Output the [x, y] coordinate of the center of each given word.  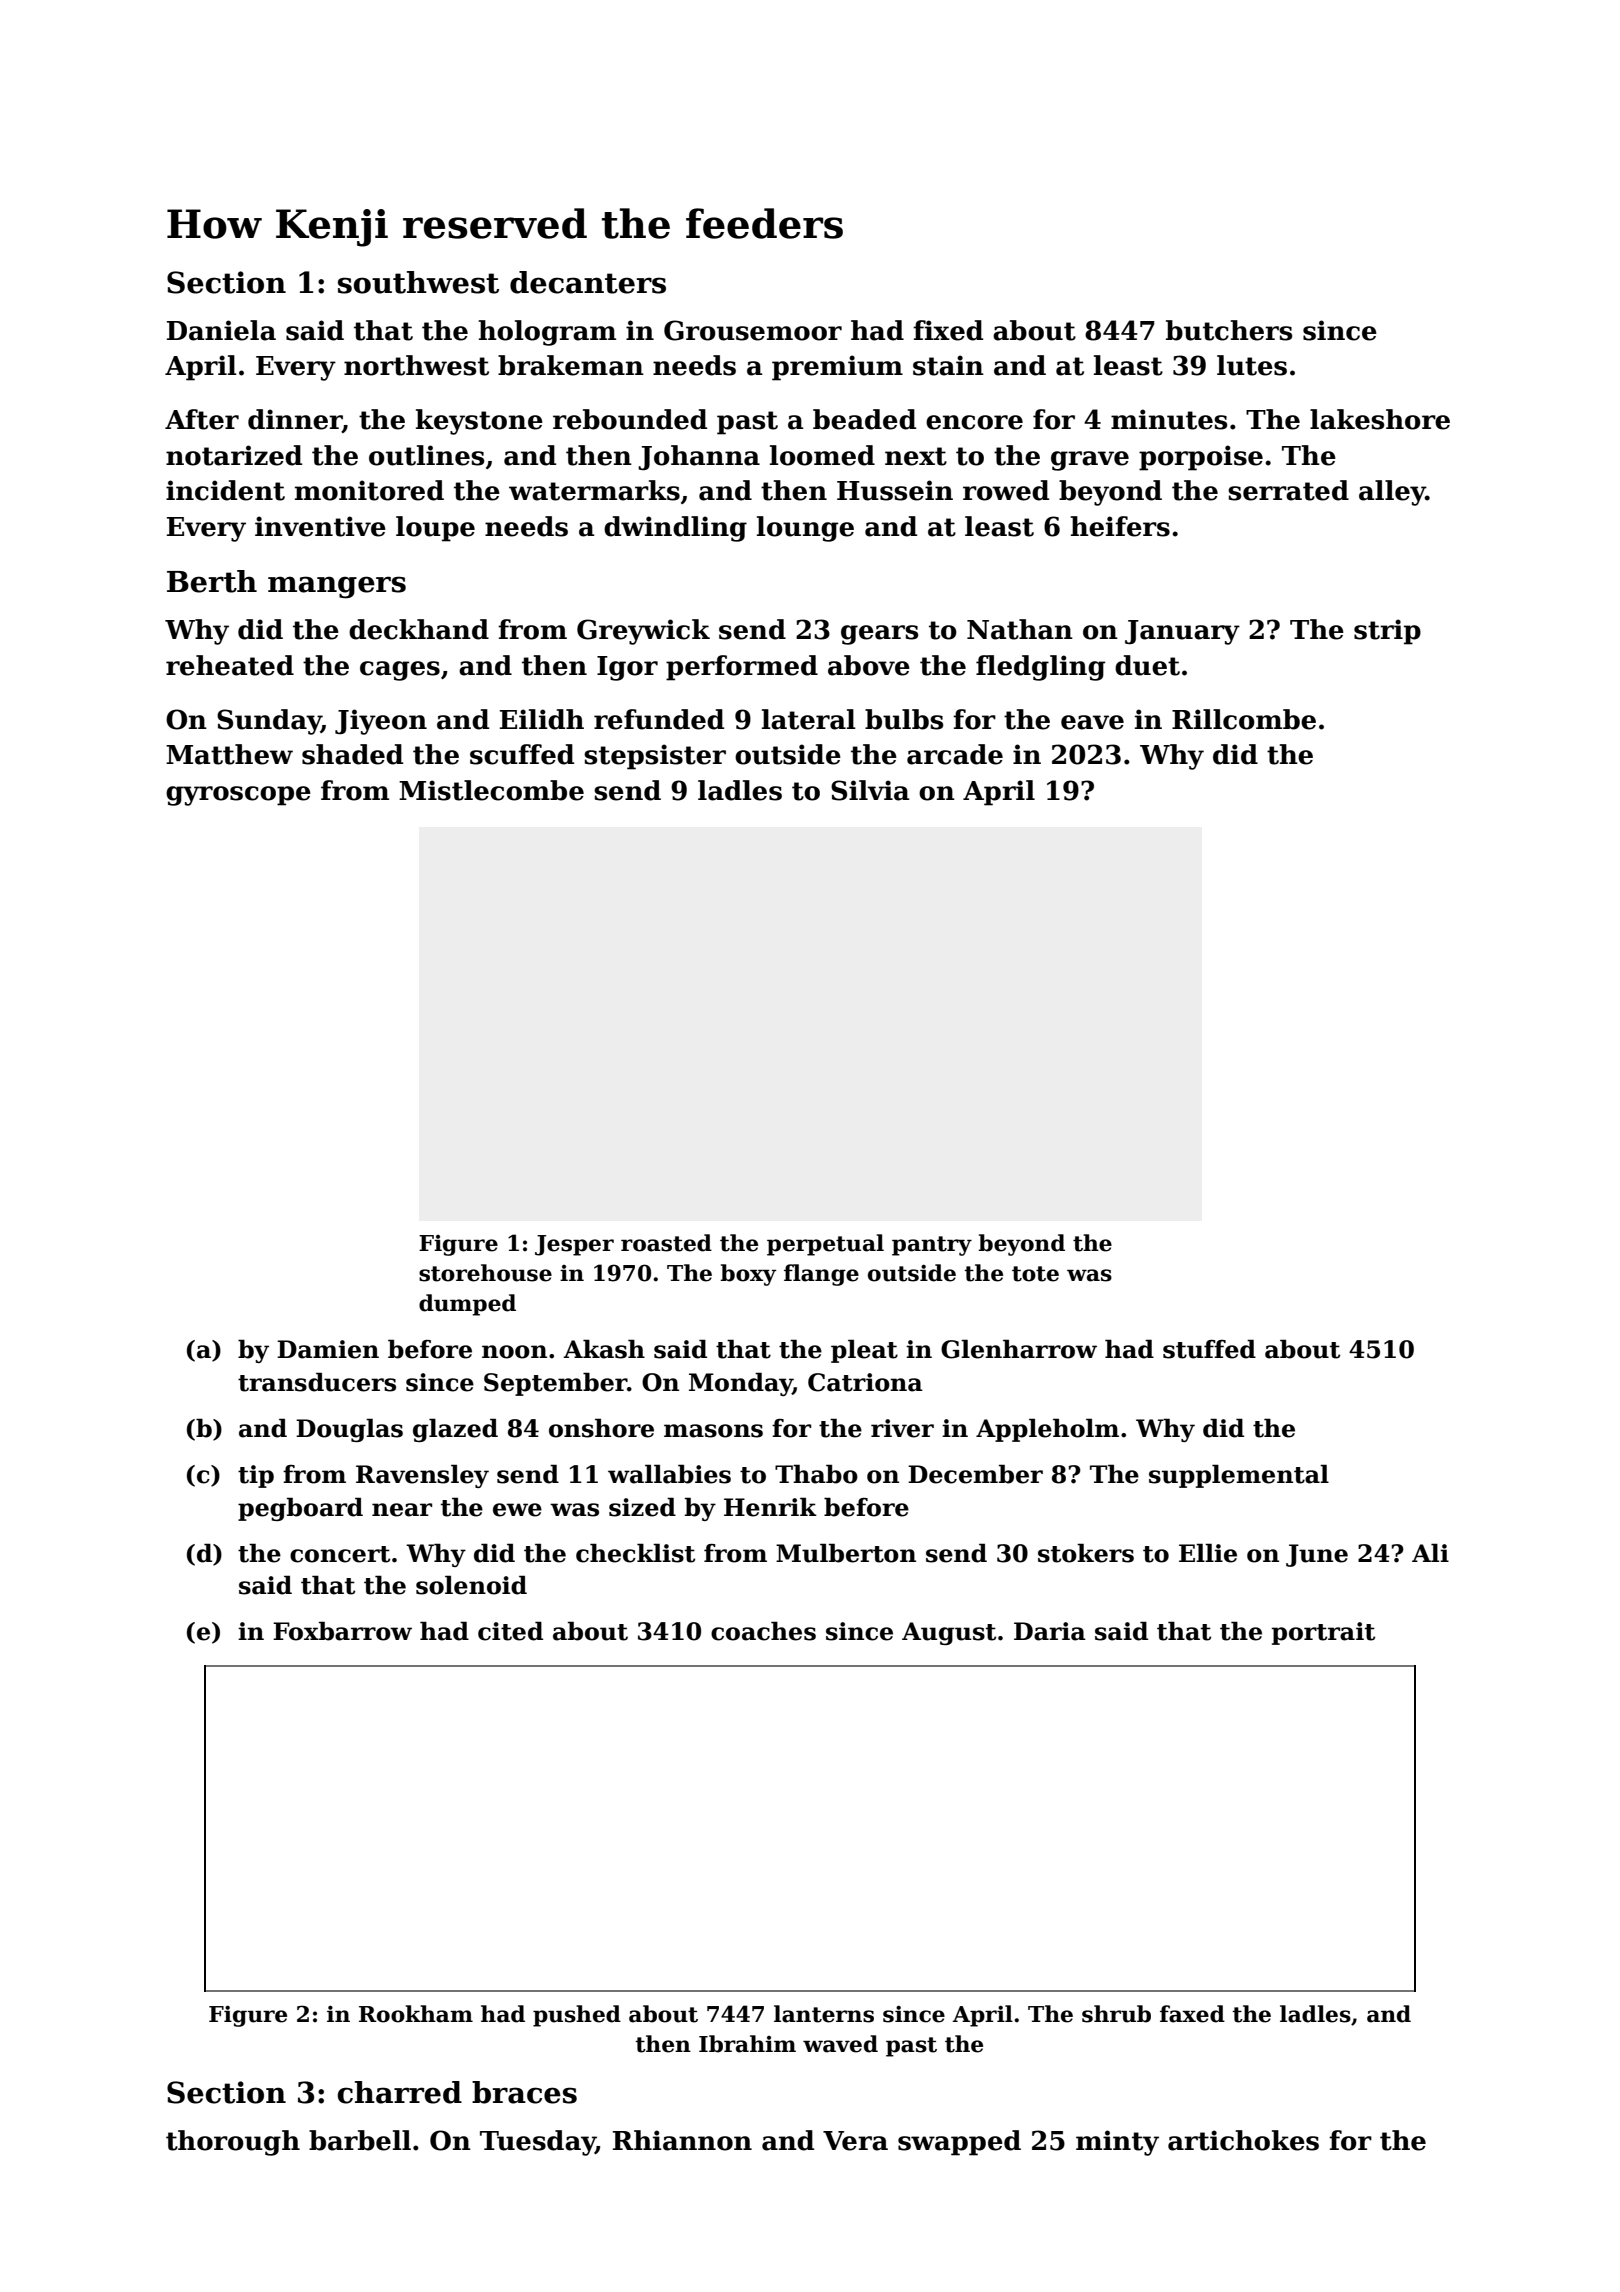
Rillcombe [1244, 719]
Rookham [416, 2014]
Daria [1050, 1631]
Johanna [699, 458]
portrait [1323, 1633]
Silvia [870, 790]
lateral [809, 719]
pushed [577, 2016]
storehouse [485, 1273]
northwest [416, 365]
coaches [763, 1631]
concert [340, 1554]
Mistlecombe [491, 790]
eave [1092, 722]
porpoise [1201, 458]
